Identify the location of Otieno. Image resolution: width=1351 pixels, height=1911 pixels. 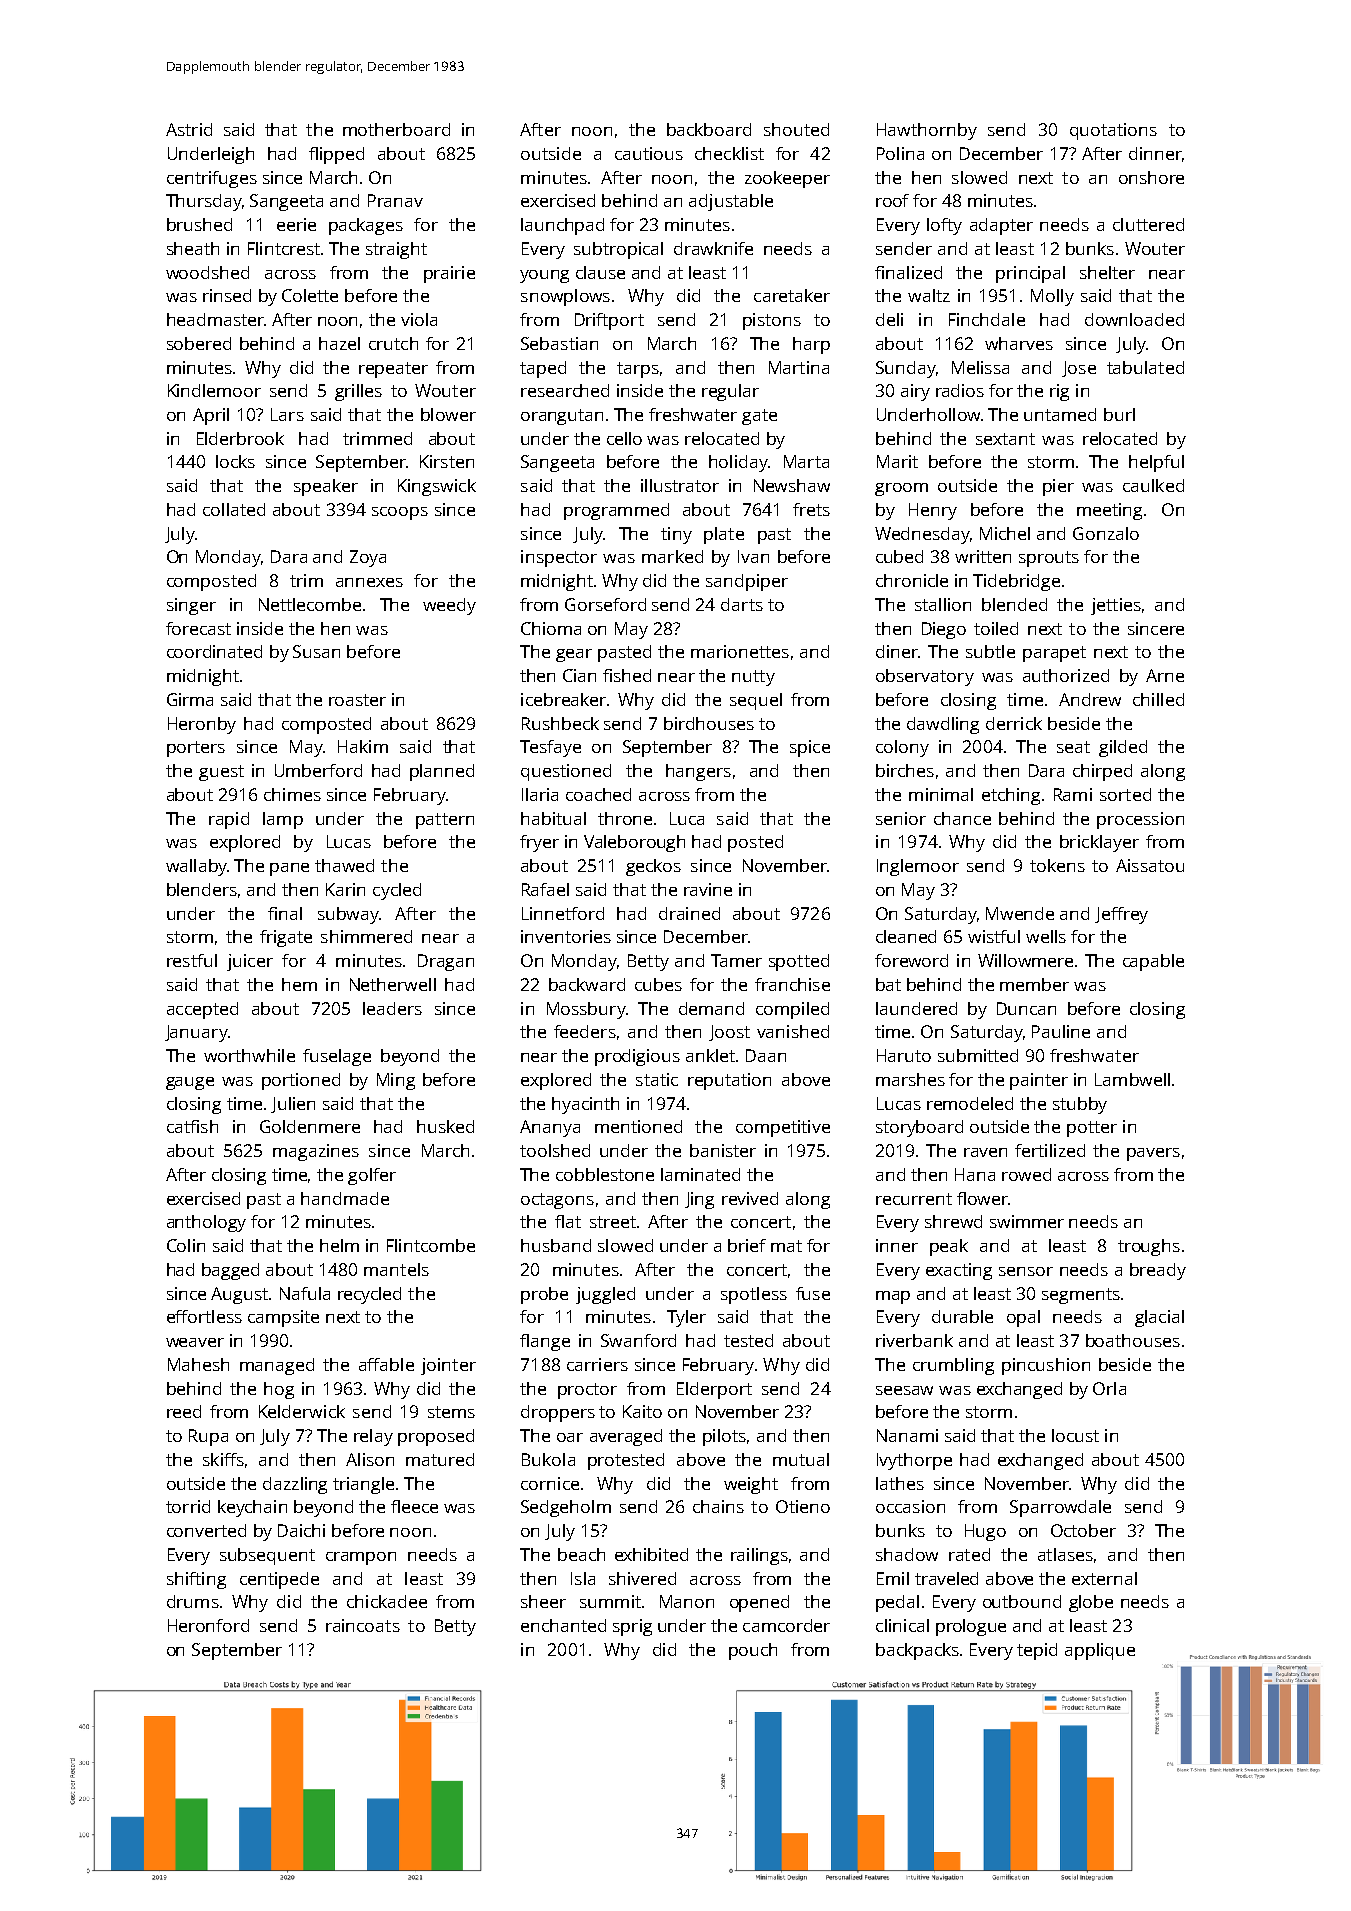
(803, 1506).
